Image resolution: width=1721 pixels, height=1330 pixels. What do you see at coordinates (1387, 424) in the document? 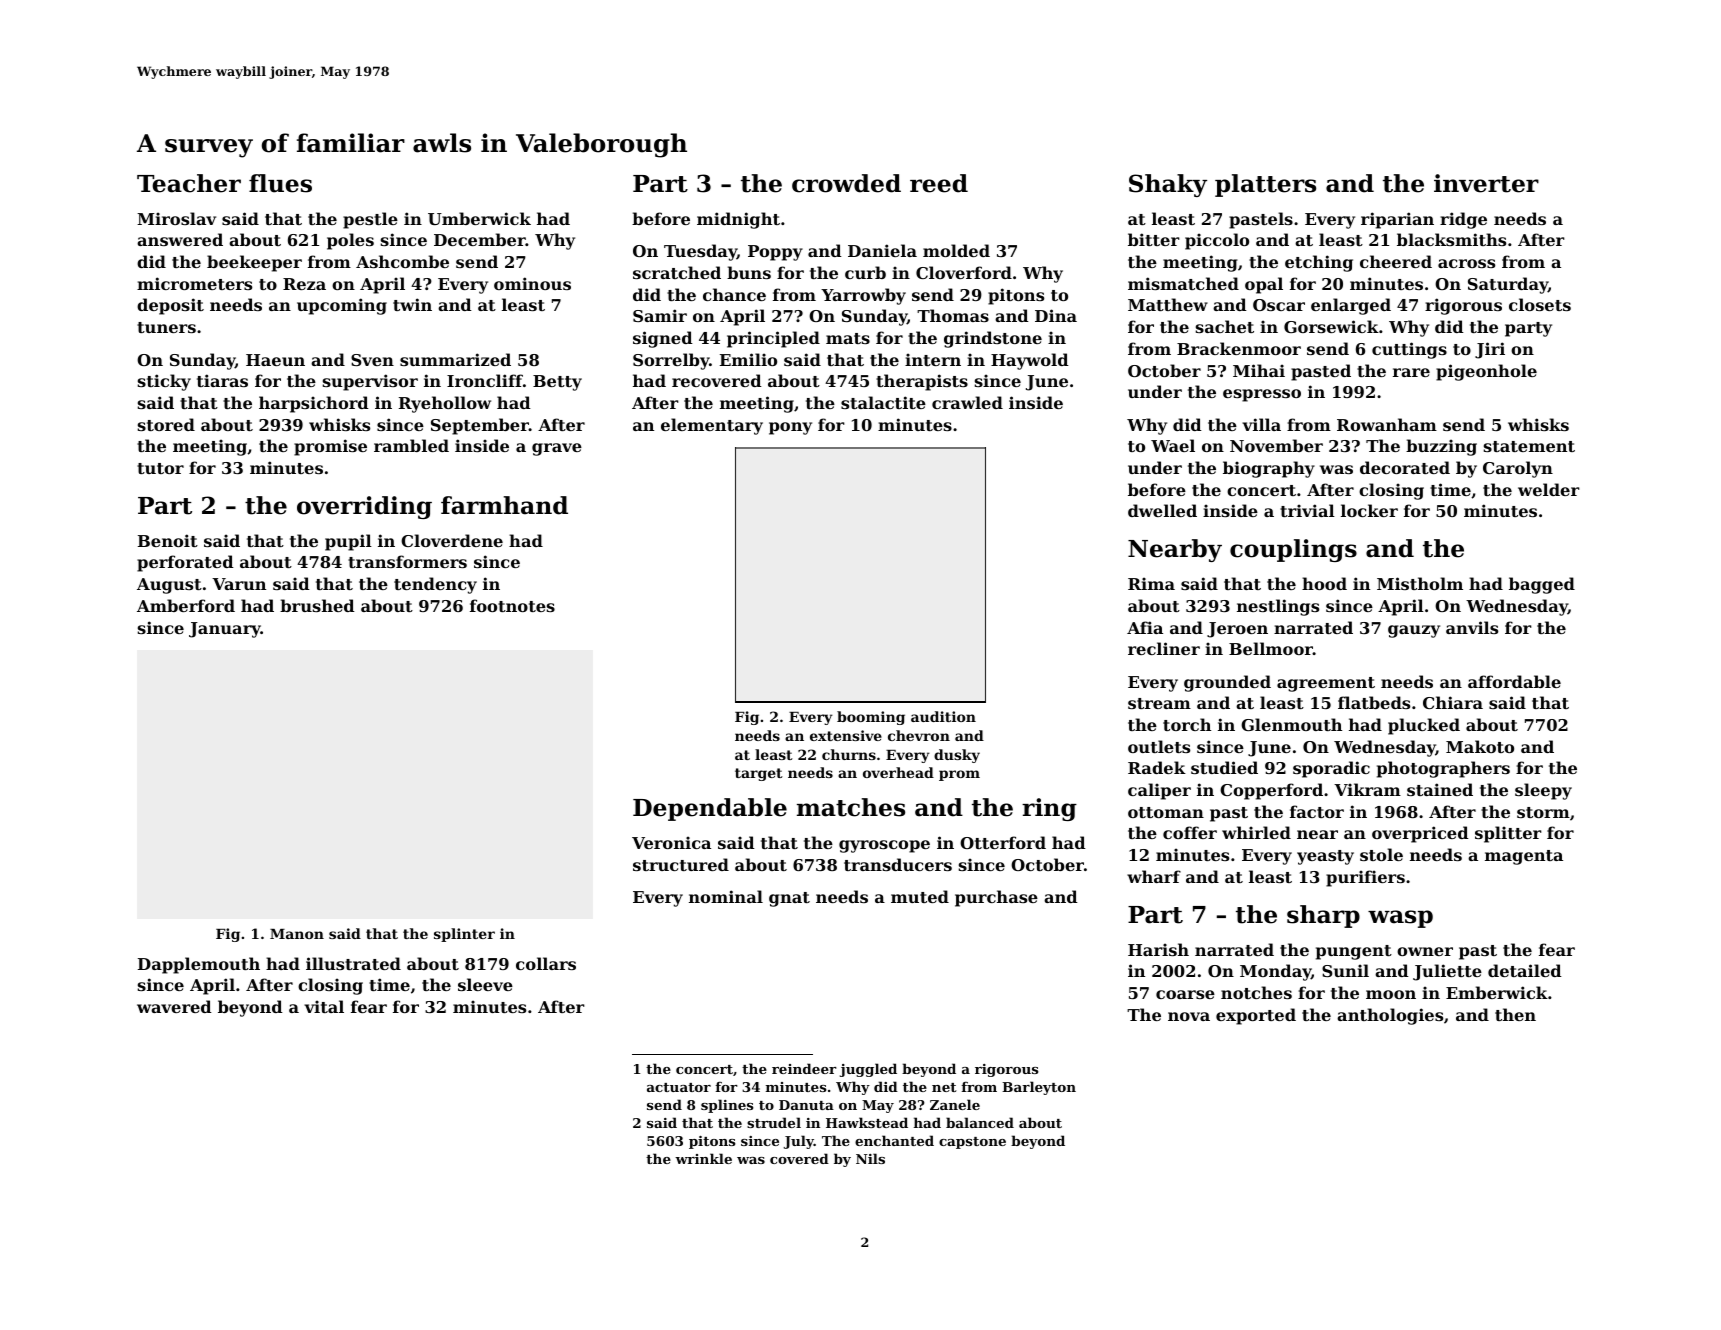
I see `Rowanham` at bounding box center [1387, 424].
